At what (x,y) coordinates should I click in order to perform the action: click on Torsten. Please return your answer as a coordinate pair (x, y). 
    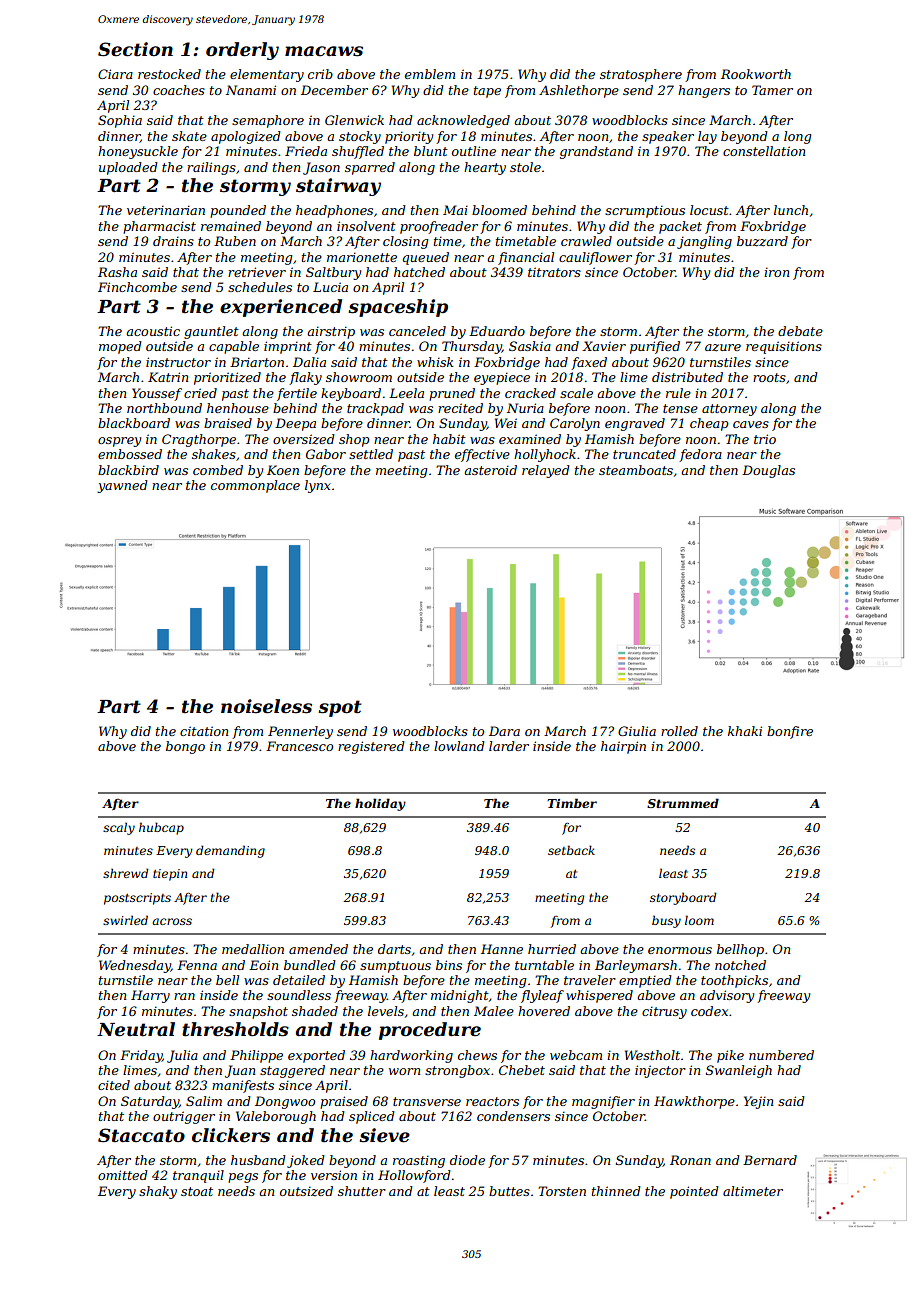
    Looking at the image, I should click on (562, 1191).
